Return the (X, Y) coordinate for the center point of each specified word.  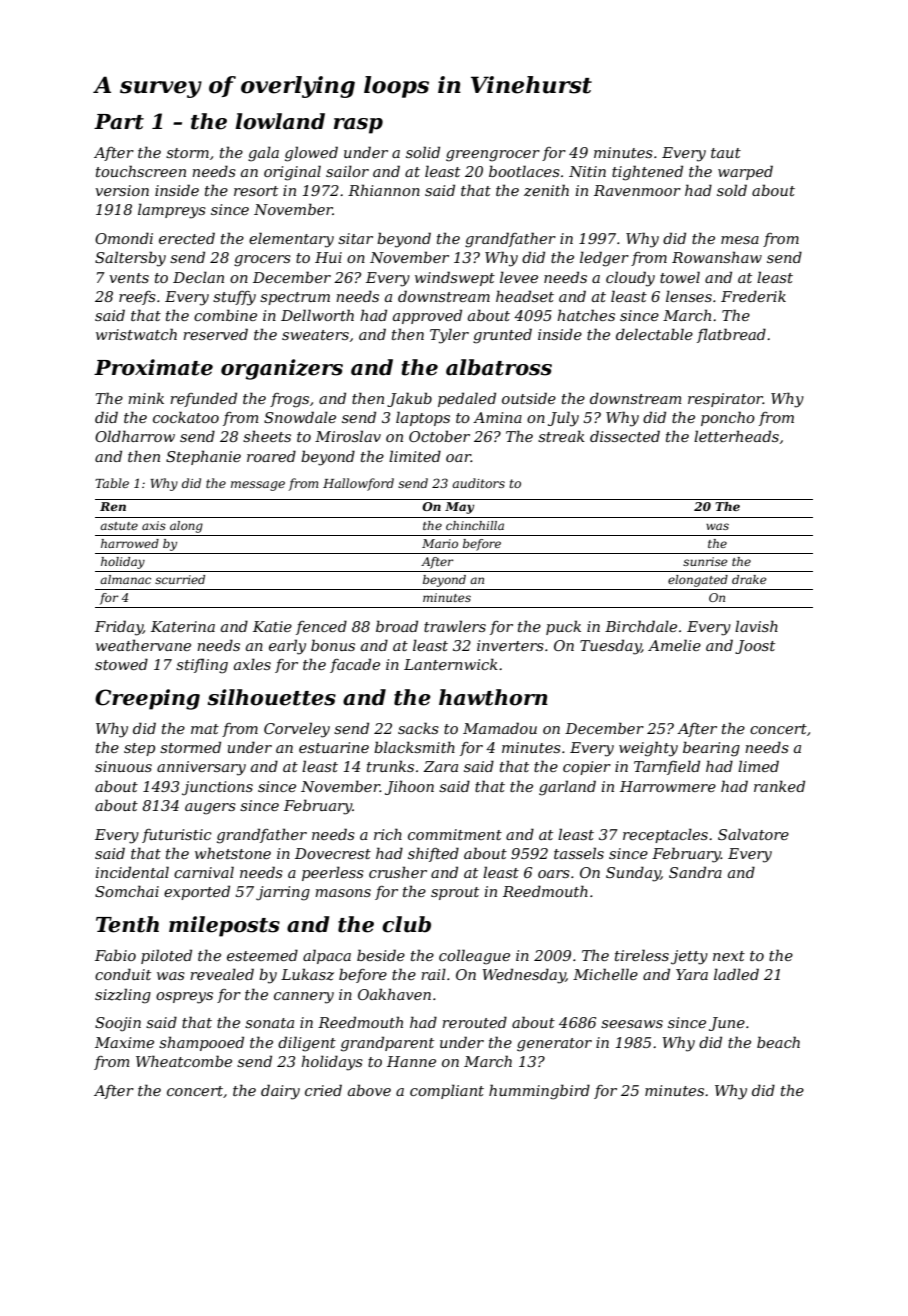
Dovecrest (333, 853)
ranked (779, 786)
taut (726, 153)
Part (119, 122)
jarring (283, 893)
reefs (137, 298)
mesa (740, 240)
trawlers (455, 626)
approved (427, 316)
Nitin (587, 171)
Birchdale (641, 626)
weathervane (143, 645)
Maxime (124, 1042)
